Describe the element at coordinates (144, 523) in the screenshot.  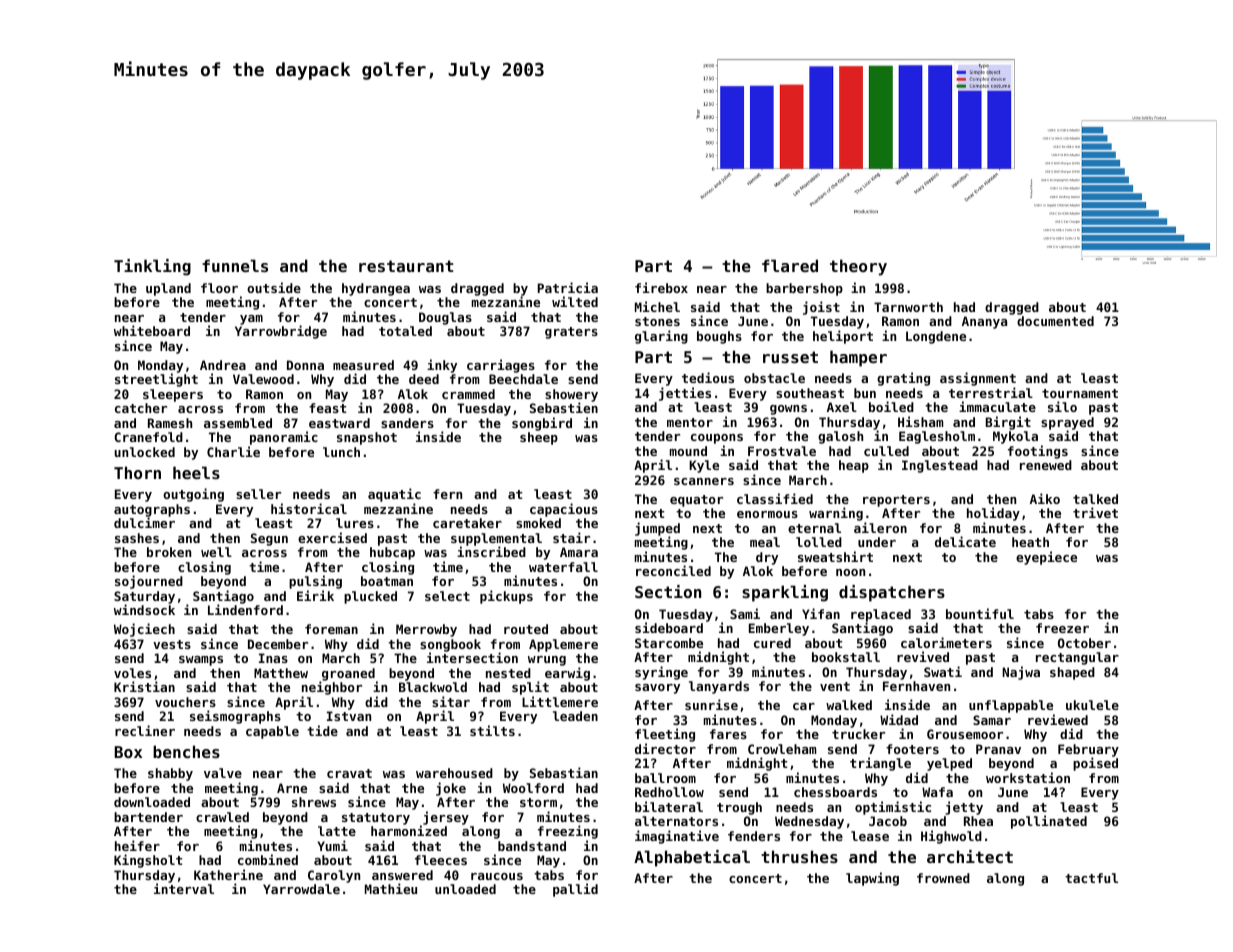
I see `dulcimer` at that location.
